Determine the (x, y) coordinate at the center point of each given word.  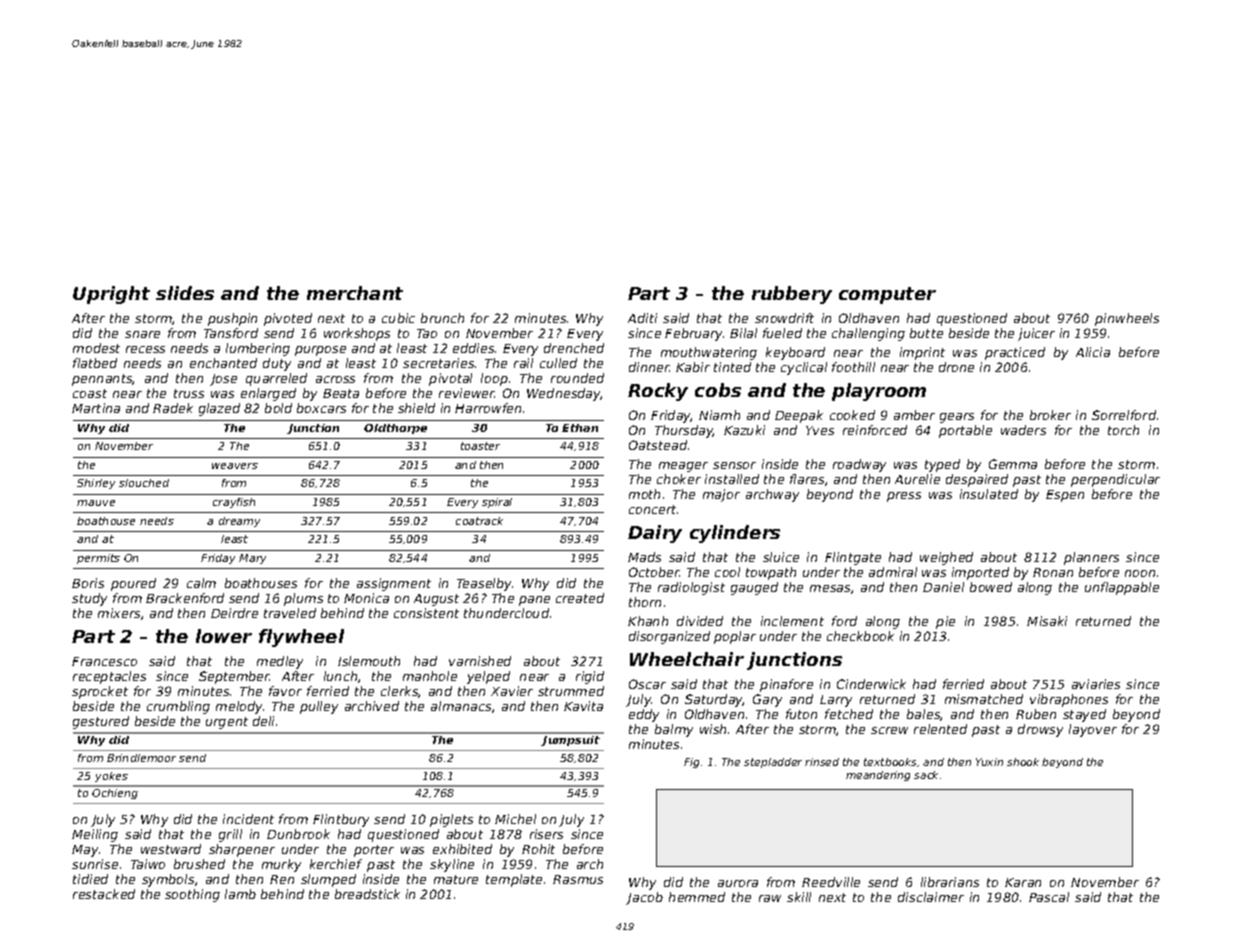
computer (887, 295)
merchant (355, 293)
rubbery (792, 295)
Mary (252, 559)
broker (1050, 415)
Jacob (644, 898)
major (721, 495)
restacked (104, 894)
